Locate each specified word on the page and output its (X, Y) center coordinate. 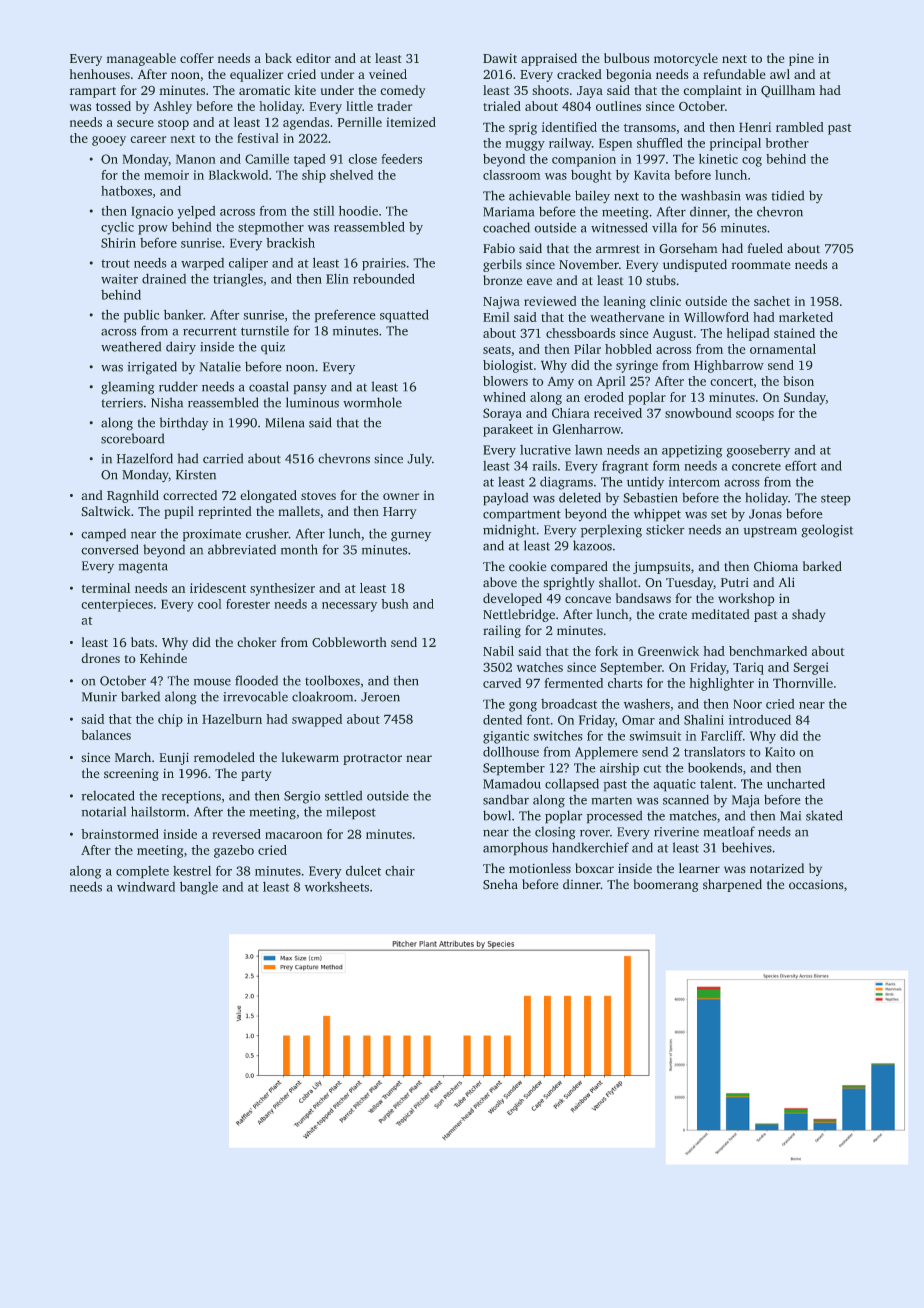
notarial (104, 812)
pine (801, 60)
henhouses (100, 74)
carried (223, 458)
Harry (399, 513)
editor (313, 58)
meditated (720, 614)
